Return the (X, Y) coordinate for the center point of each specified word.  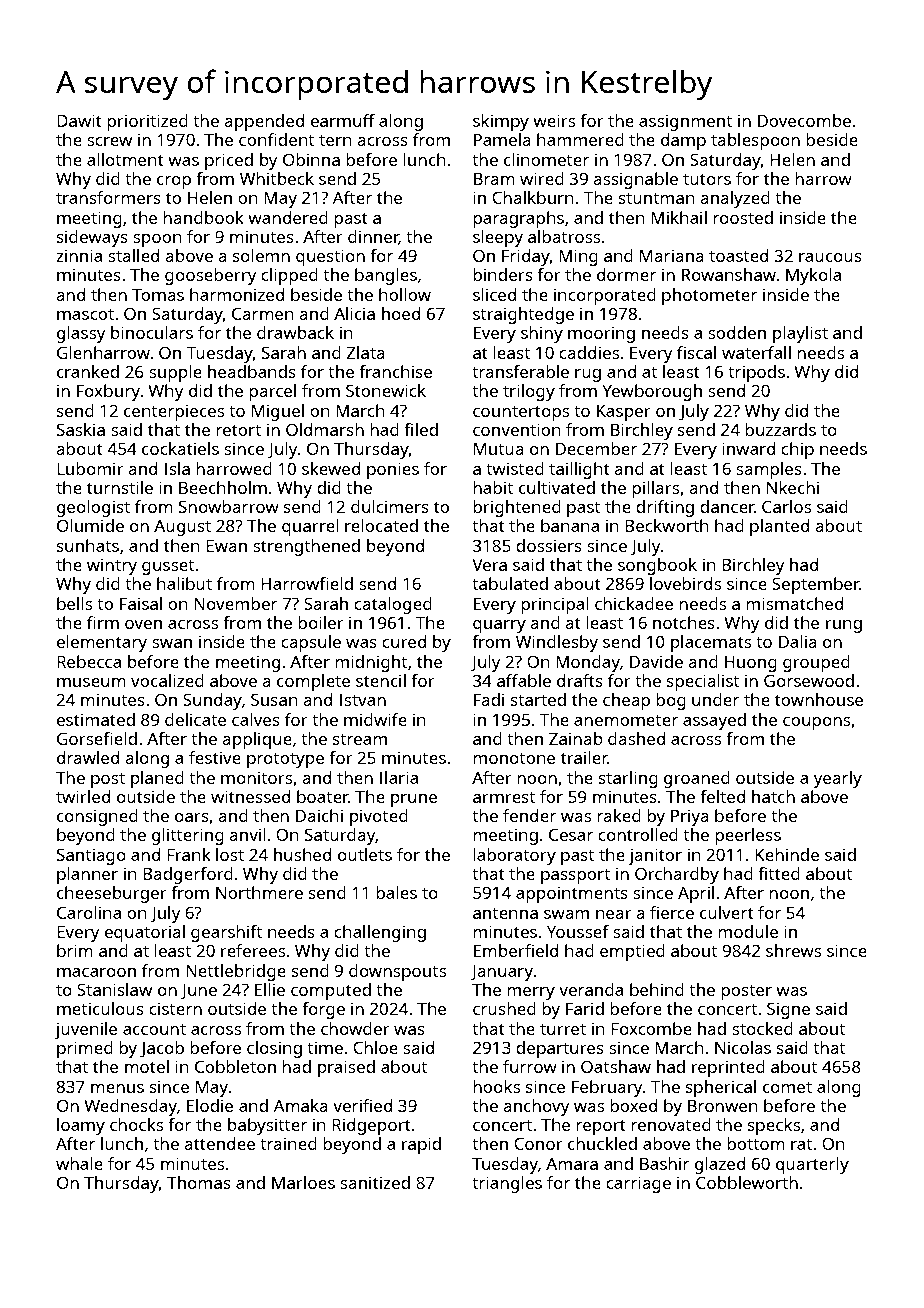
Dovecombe (804, 120)
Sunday (212, 701)
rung (844, 626)
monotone (514, 758)
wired (542, 178)
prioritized (147, 122)
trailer (584, 757)
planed (157, 779)
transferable (520, 371)
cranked (88, 371)
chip (797, 450)
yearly (838, 779)
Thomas (199, 1182)
